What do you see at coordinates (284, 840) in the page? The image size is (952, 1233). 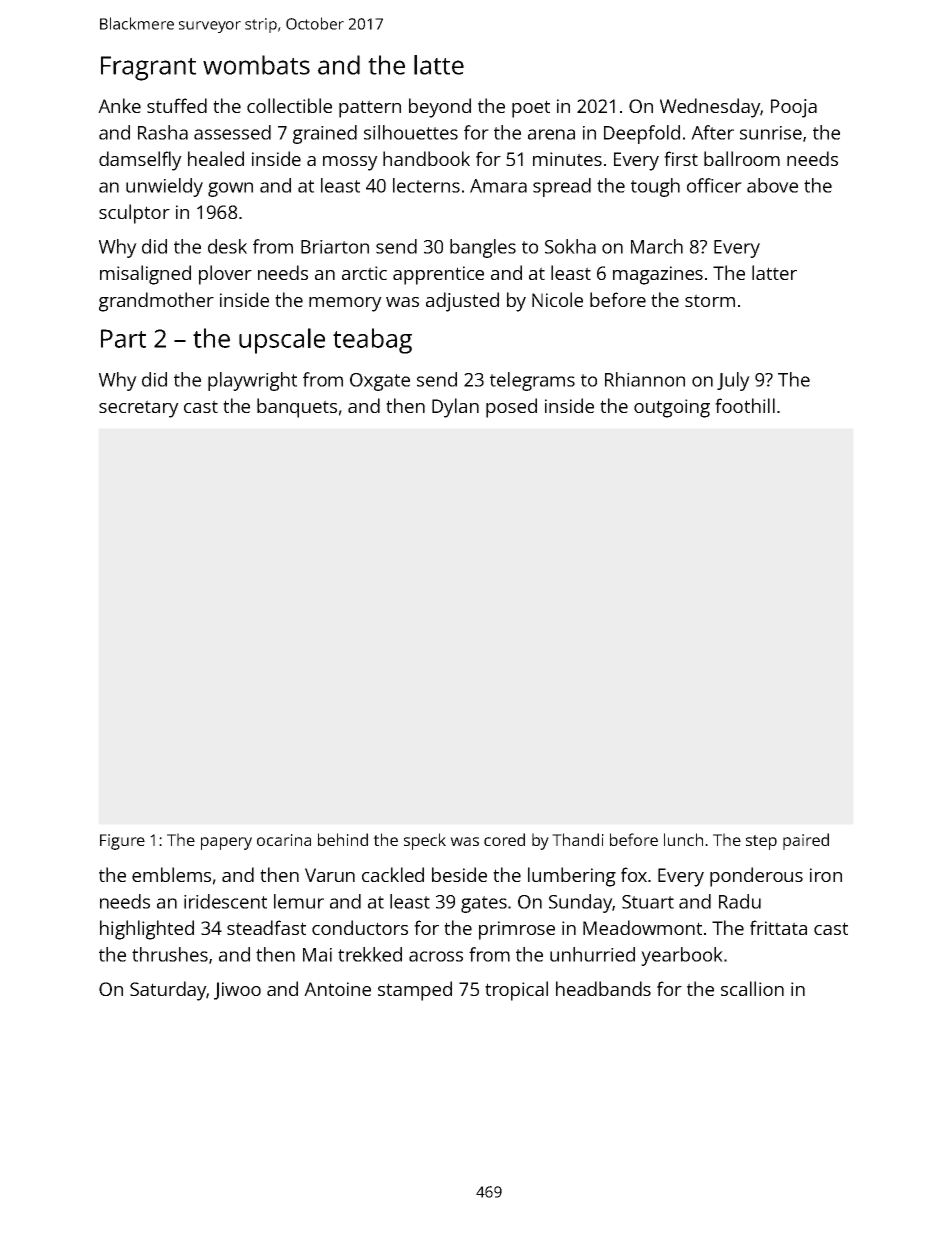 I see `ocarina` at bounding box center [284, 840].
